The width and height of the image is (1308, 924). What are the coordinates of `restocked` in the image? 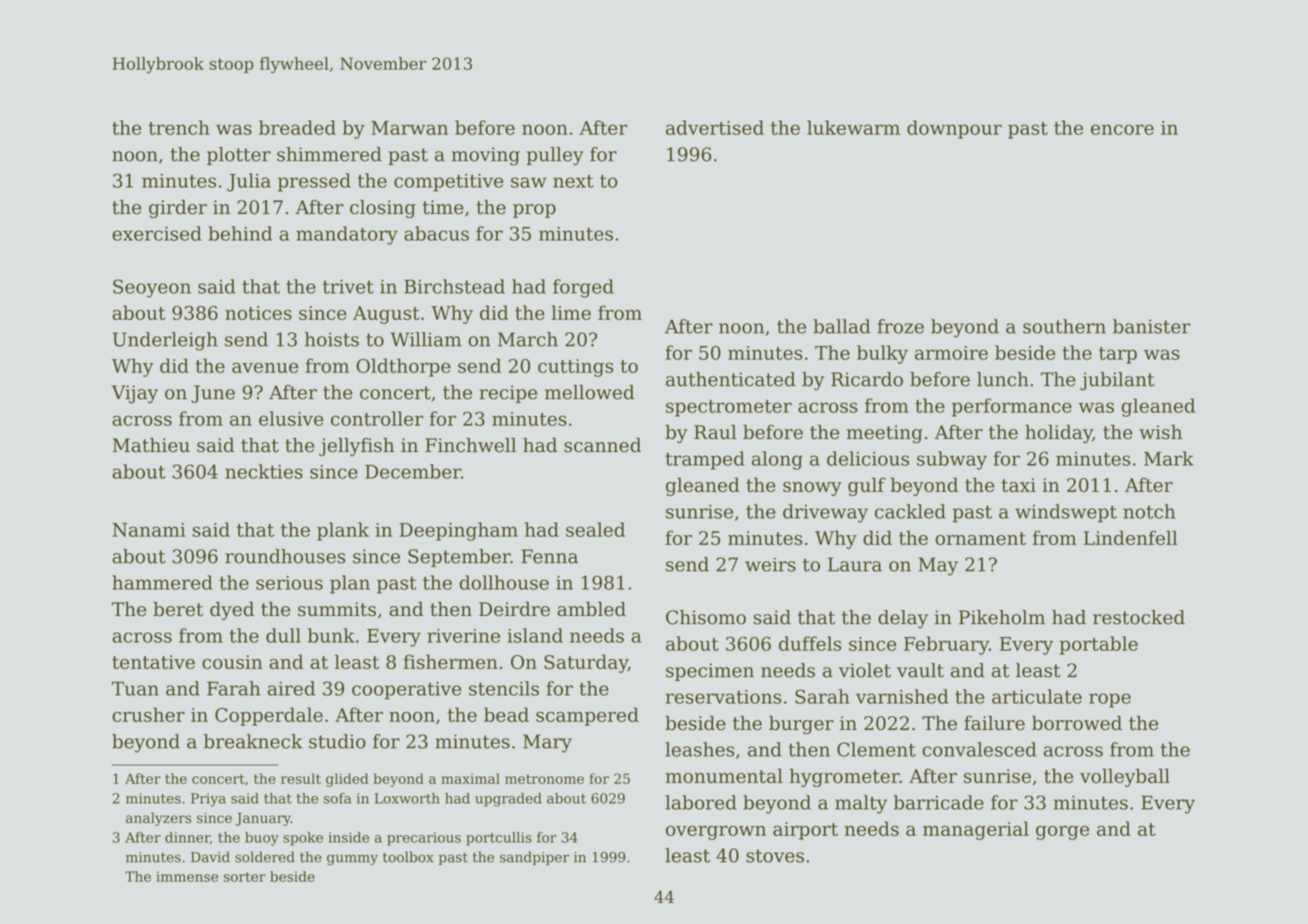 It's located at (1139, 617).
